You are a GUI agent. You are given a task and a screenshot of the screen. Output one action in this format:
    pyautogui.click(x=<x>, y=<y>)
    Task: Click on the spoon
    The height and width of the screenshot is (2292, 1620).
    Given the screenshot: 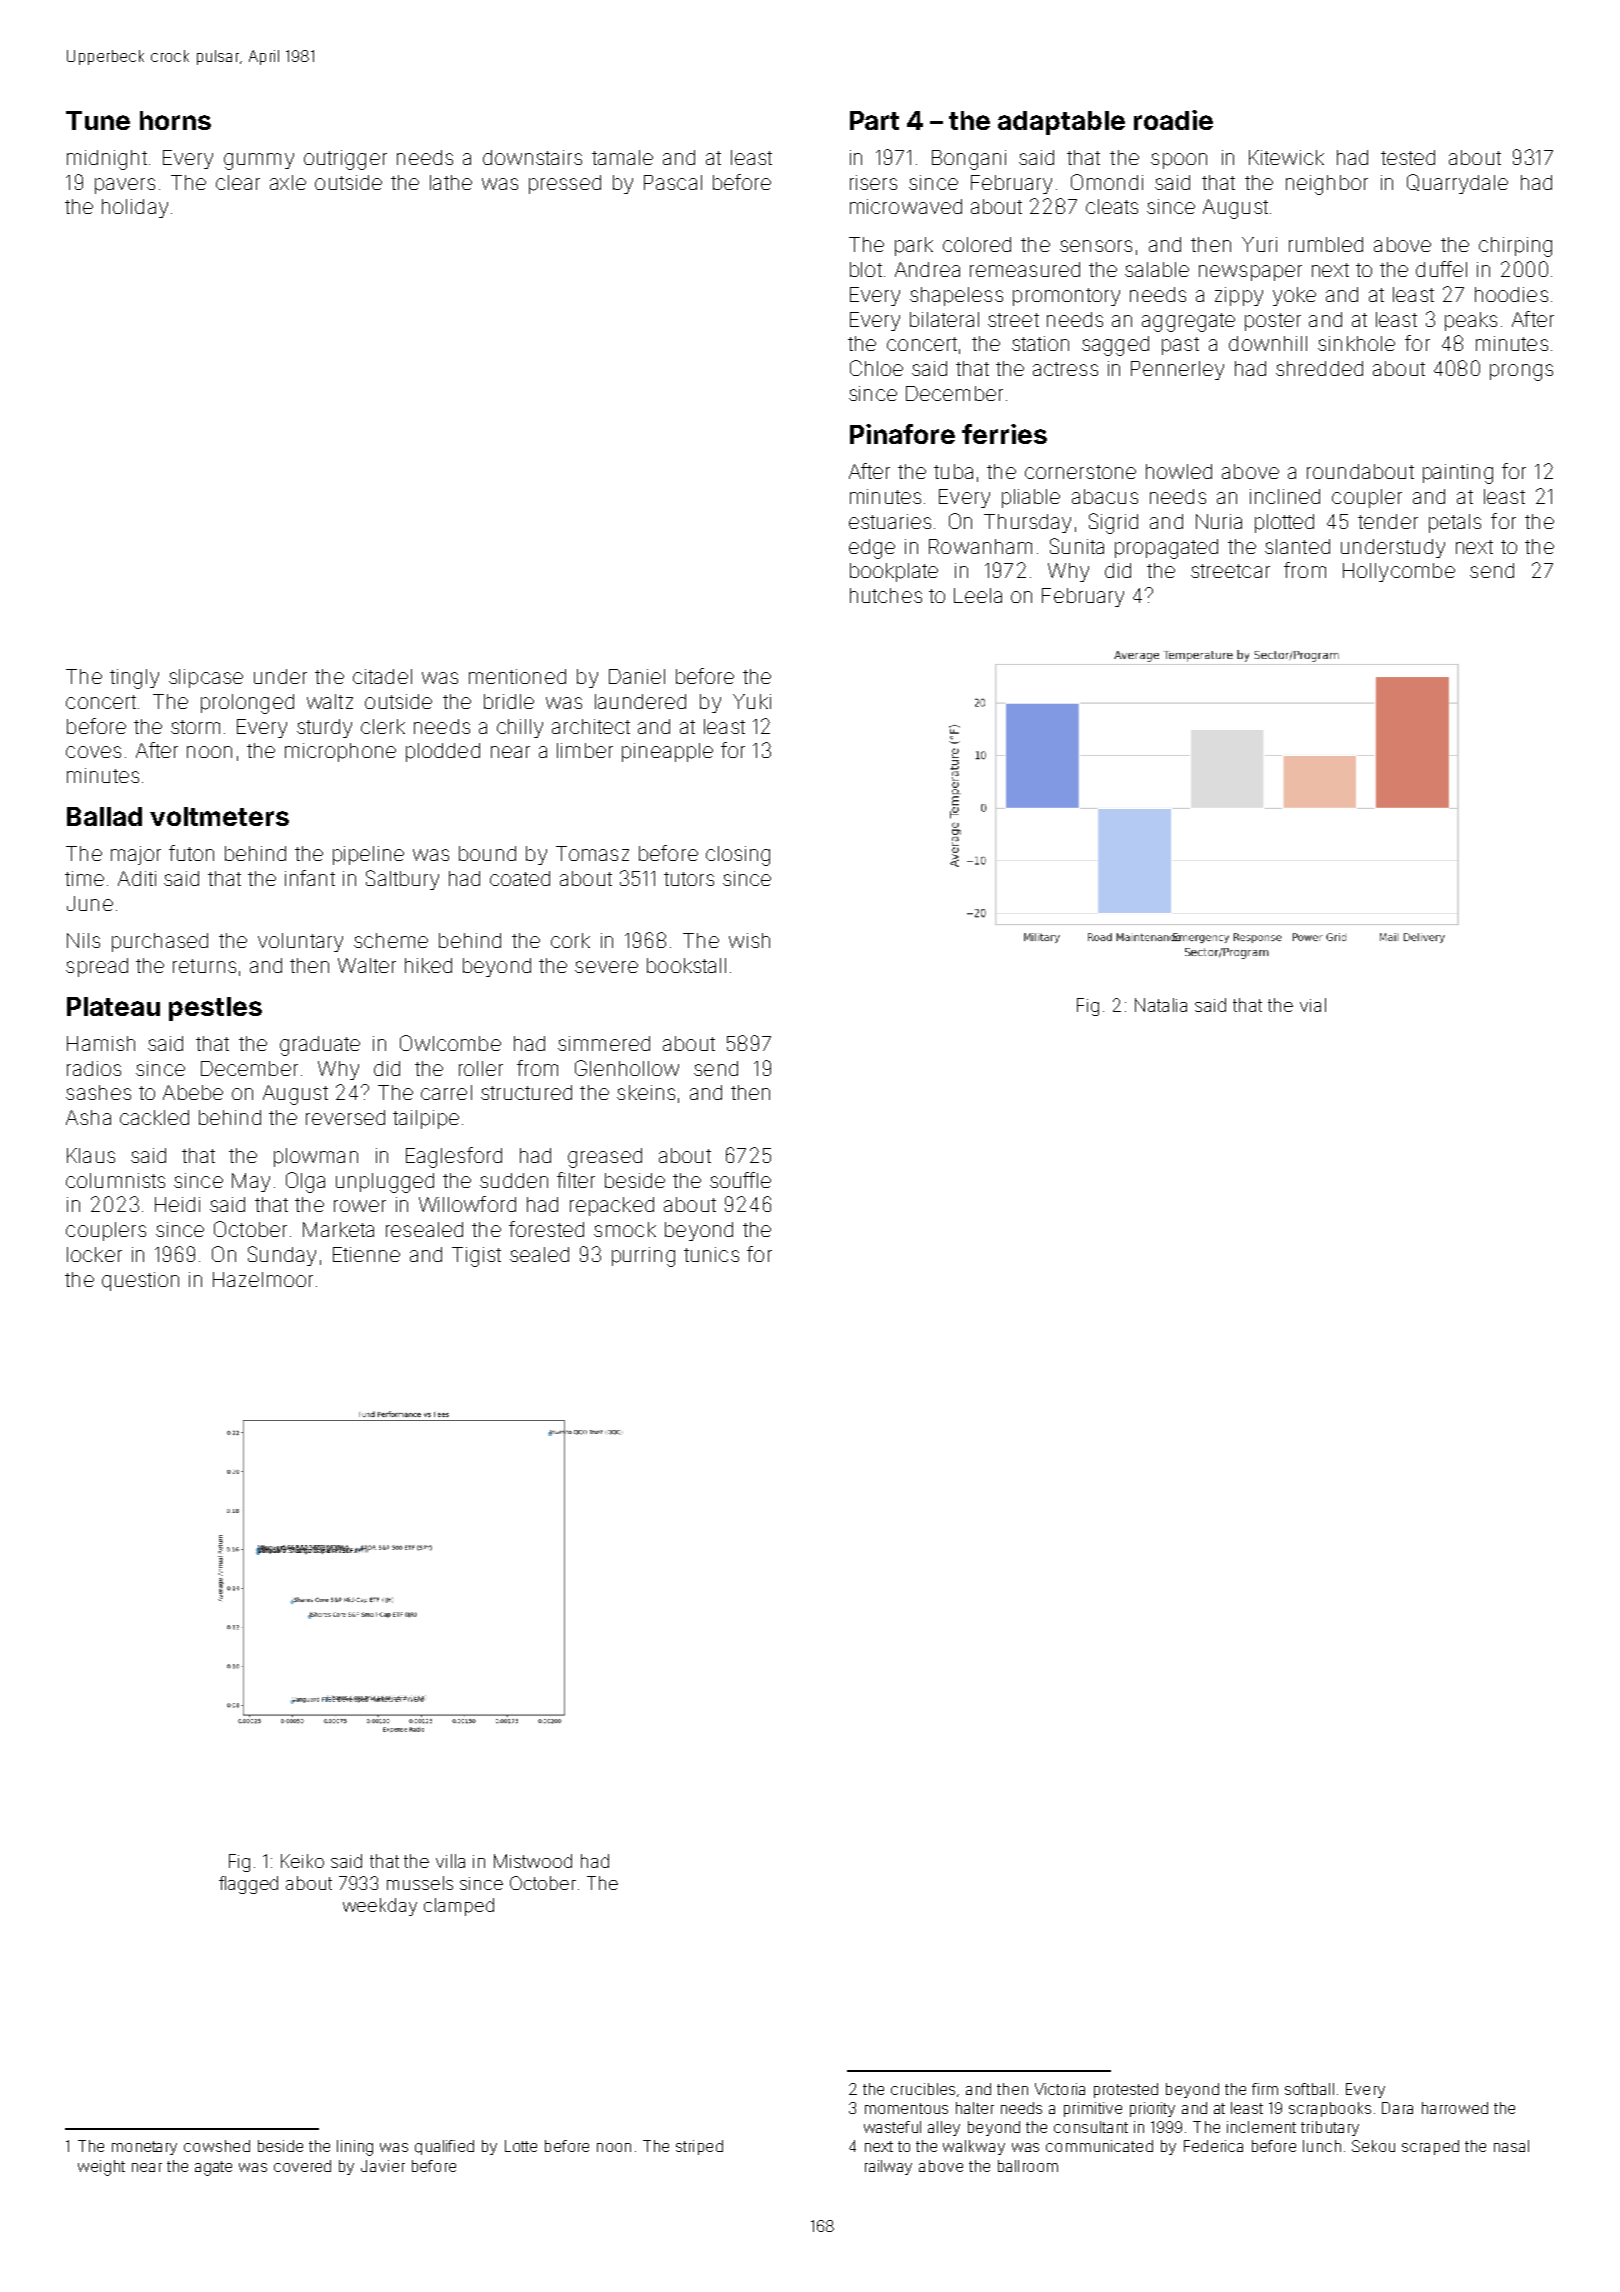 What is the action you would take?
    pyautogui.click(x=1179, y=161)
